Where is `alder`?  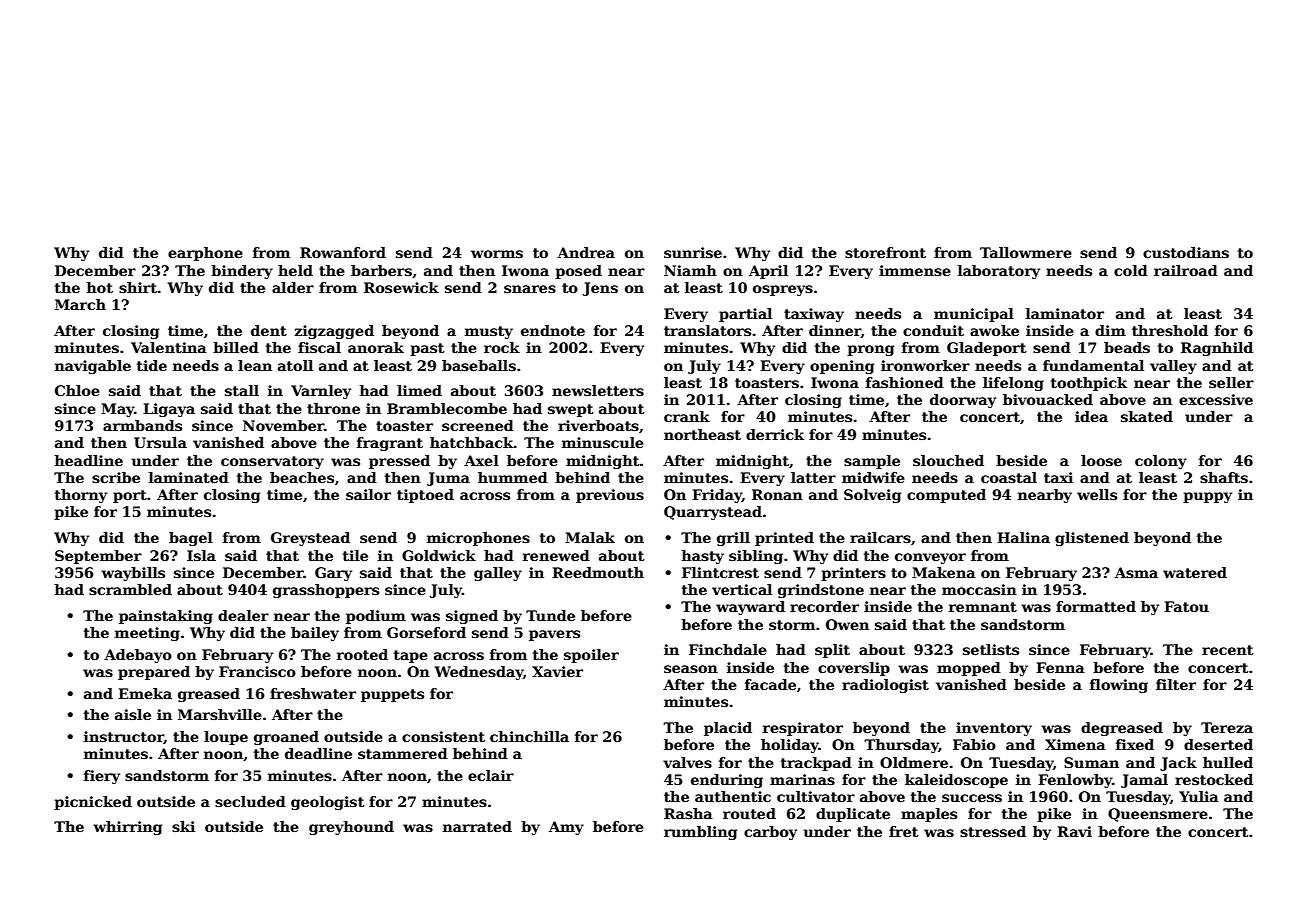 alder is located at coordinates (293, 287).
